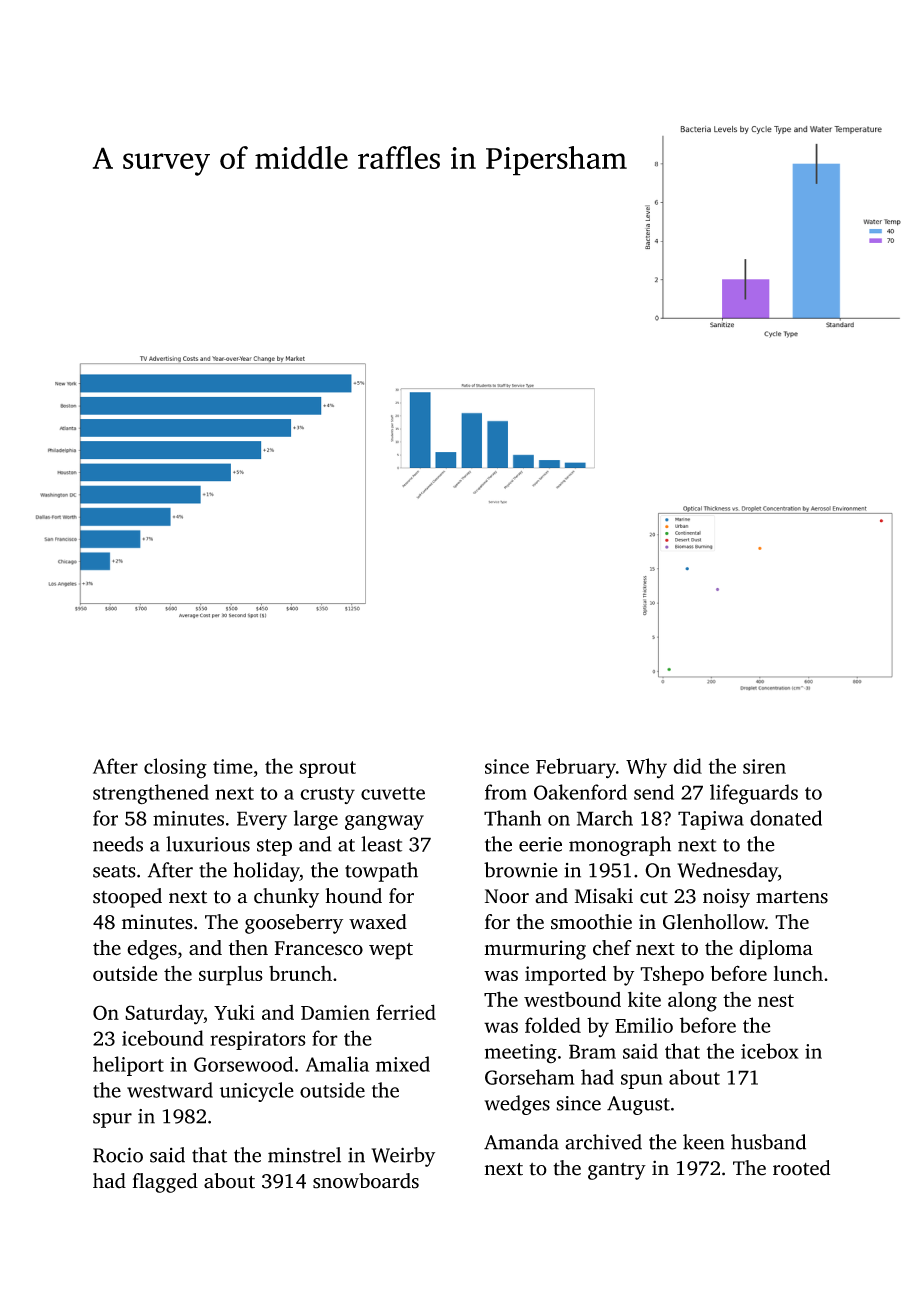  Describe the element at coordinates (754, 794) in the screenshot. I see `lifeguards` at that location.
